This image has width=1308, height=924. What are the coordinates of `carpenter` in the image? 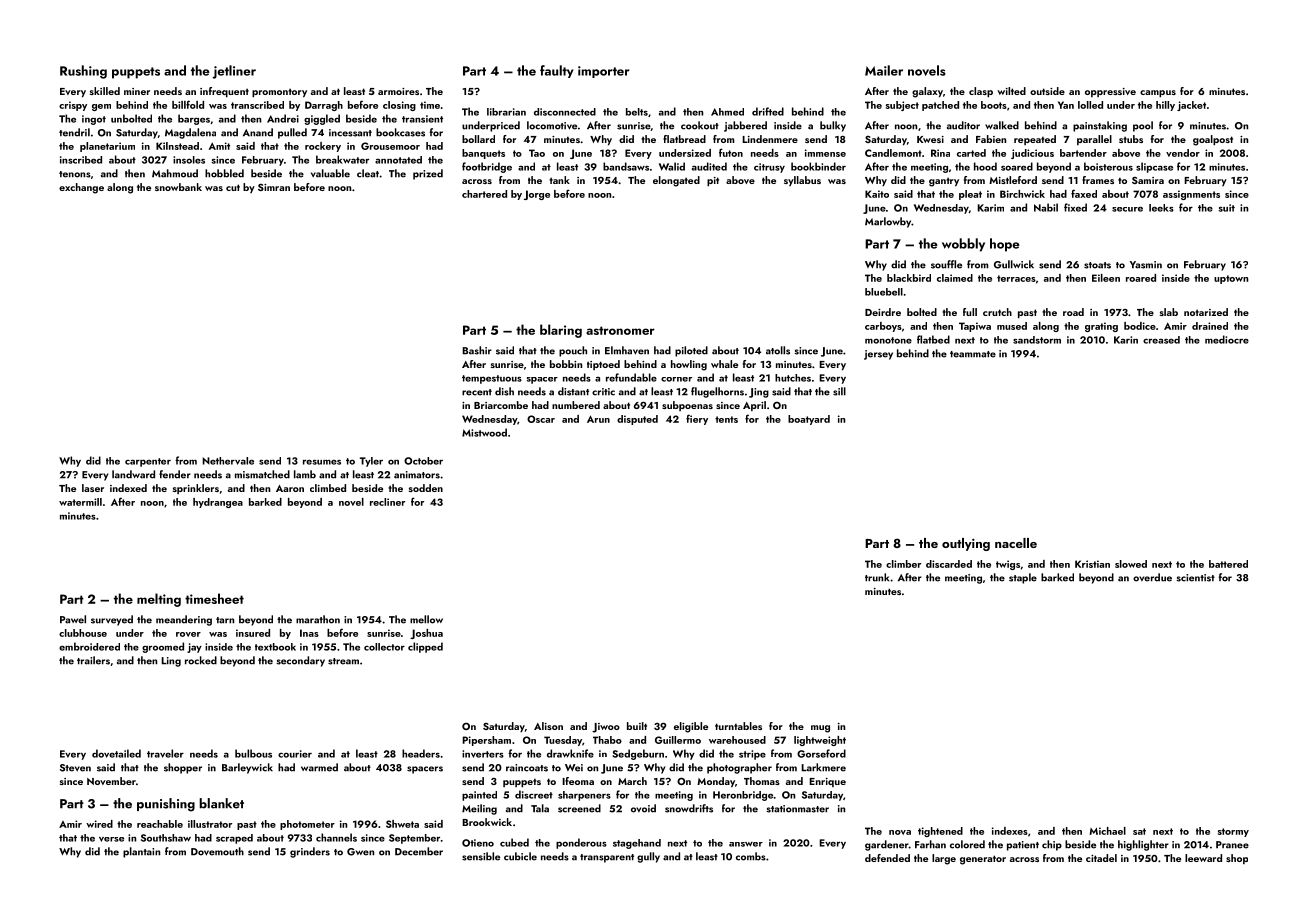 It's located at (148, 462).
